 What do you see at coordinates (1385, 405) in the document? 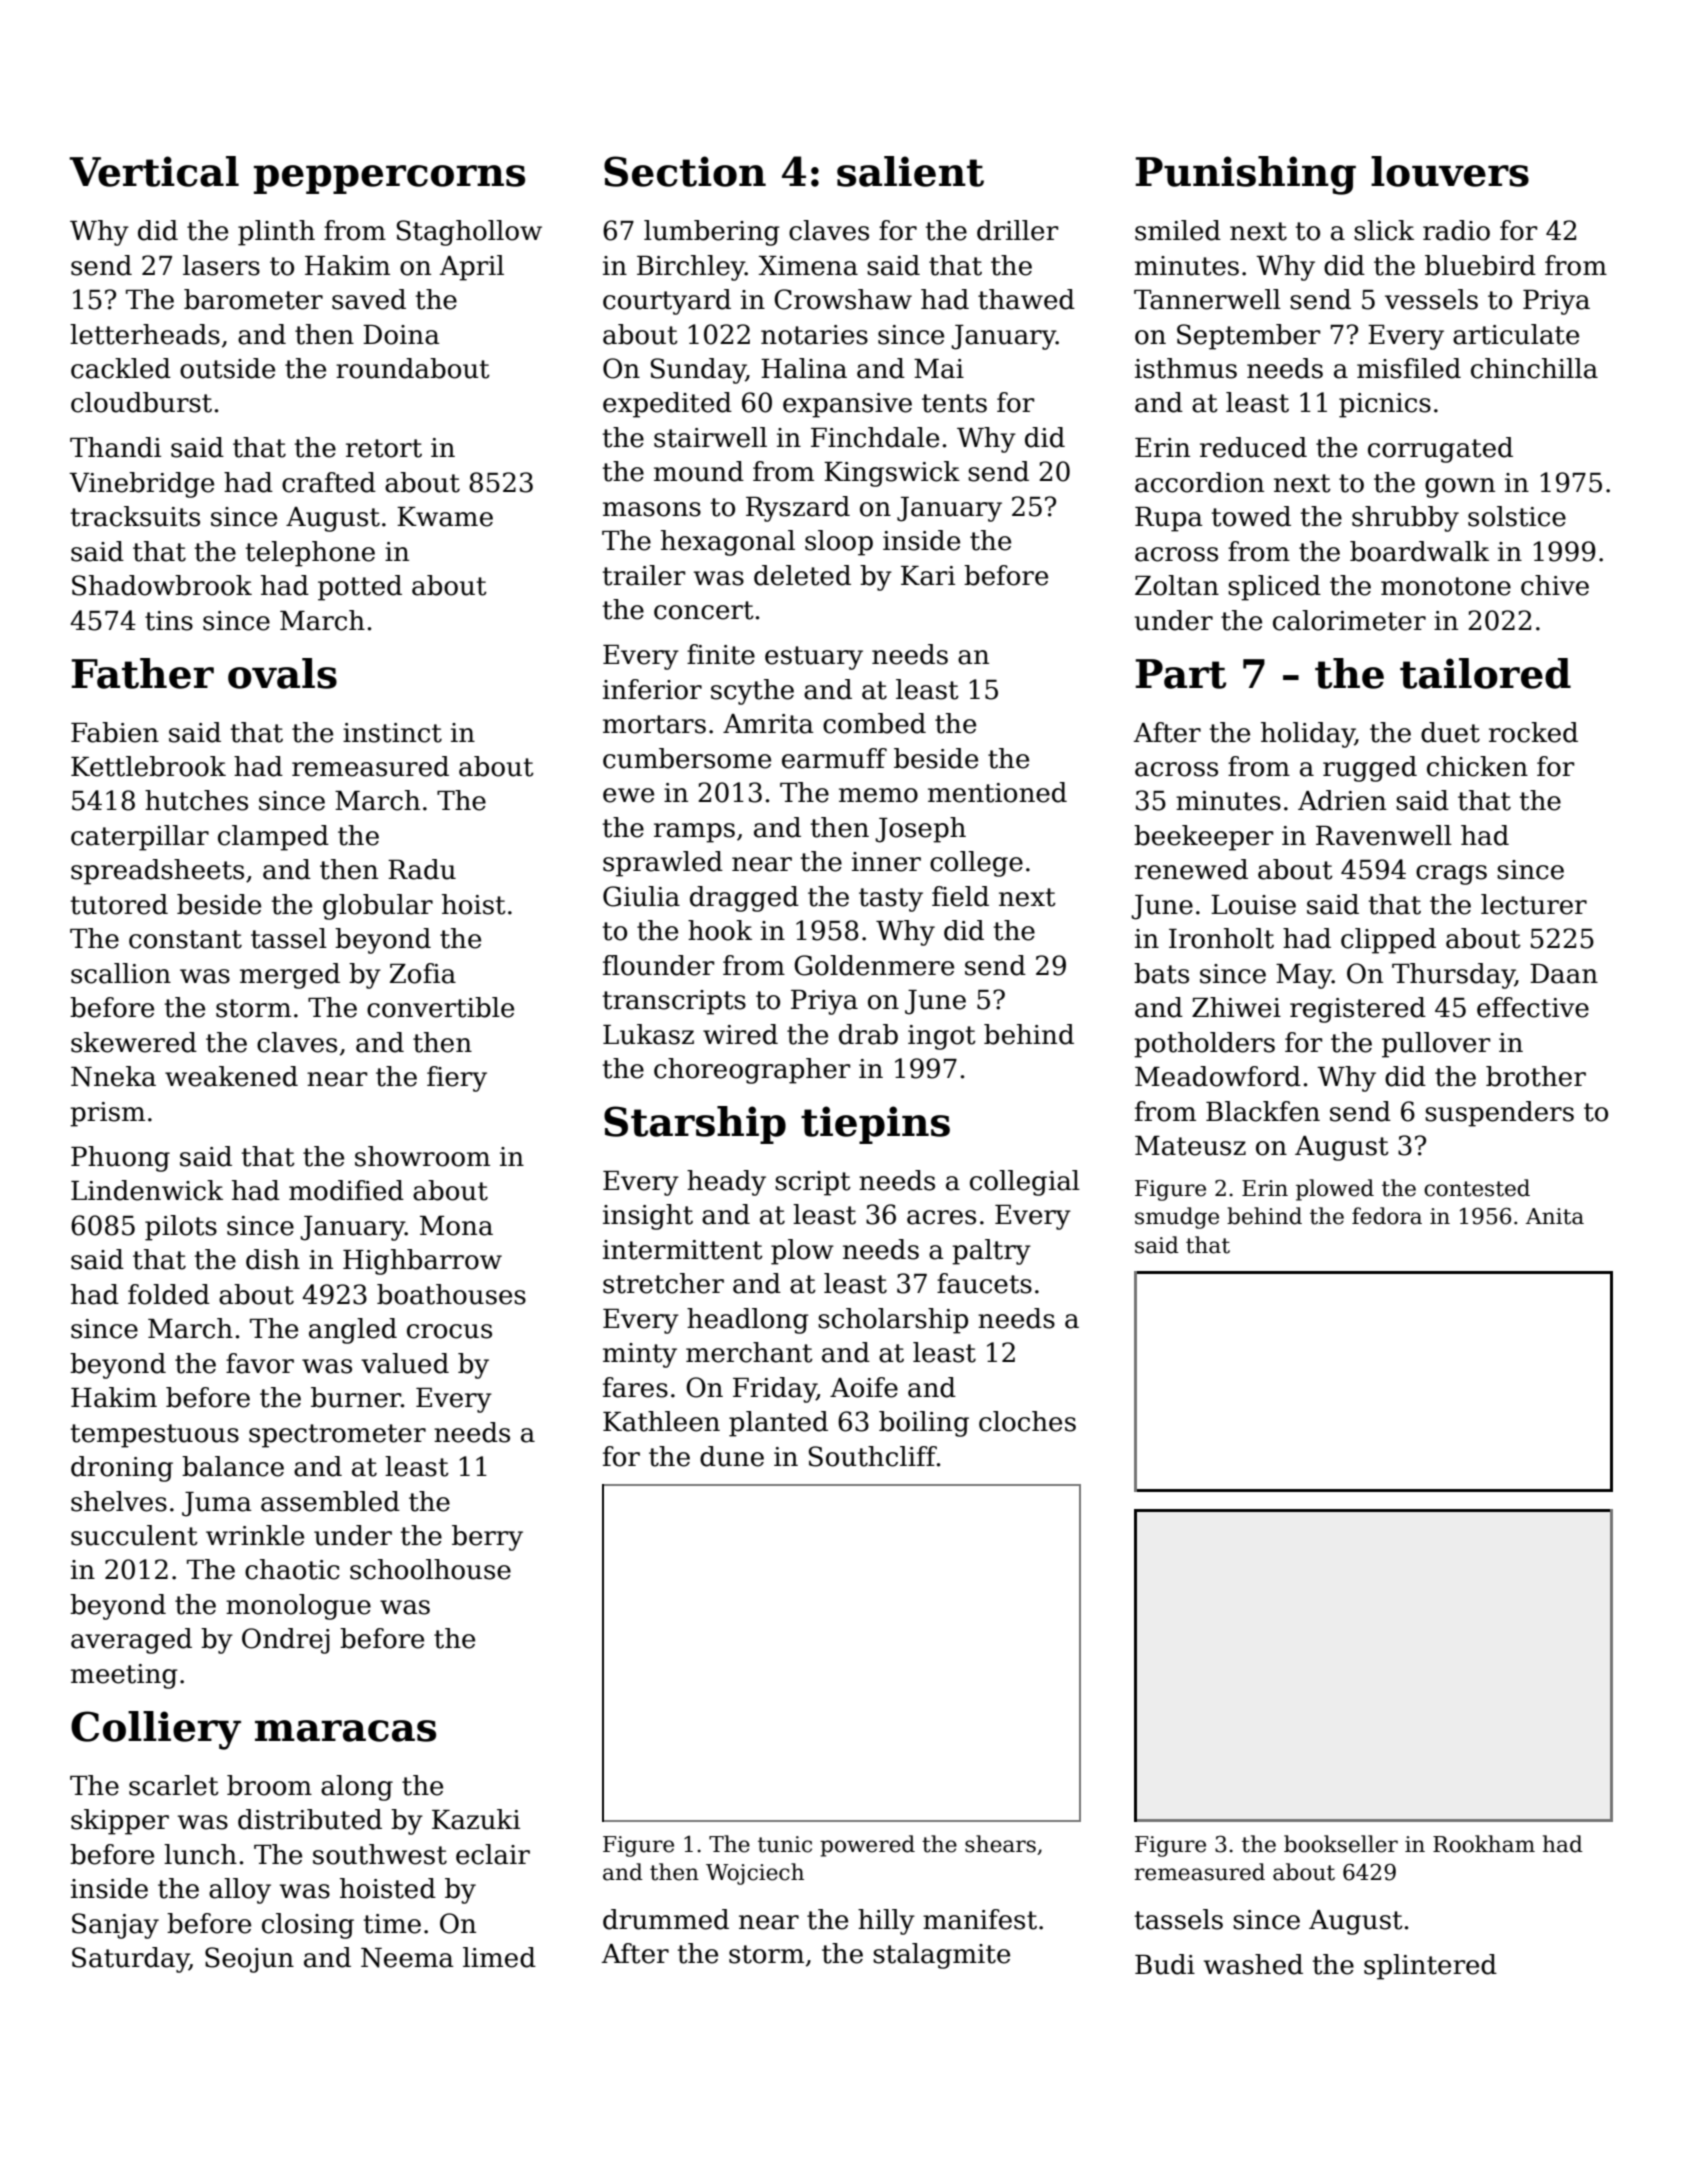
I see `picnics` at bounding box center [1385, 405].
